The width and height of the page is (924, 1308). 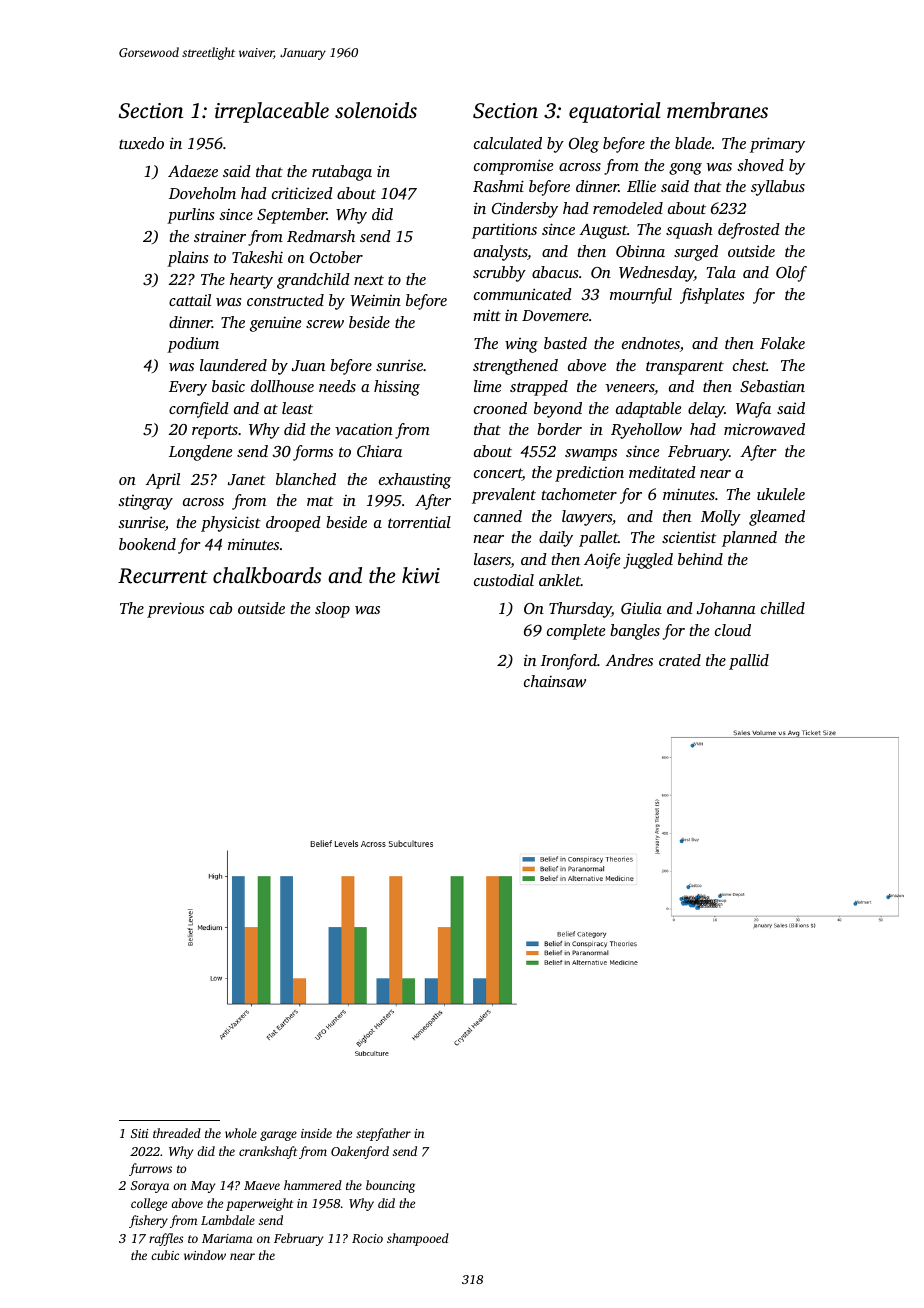 I want to click on sloop, so click(x=332, y=610).
